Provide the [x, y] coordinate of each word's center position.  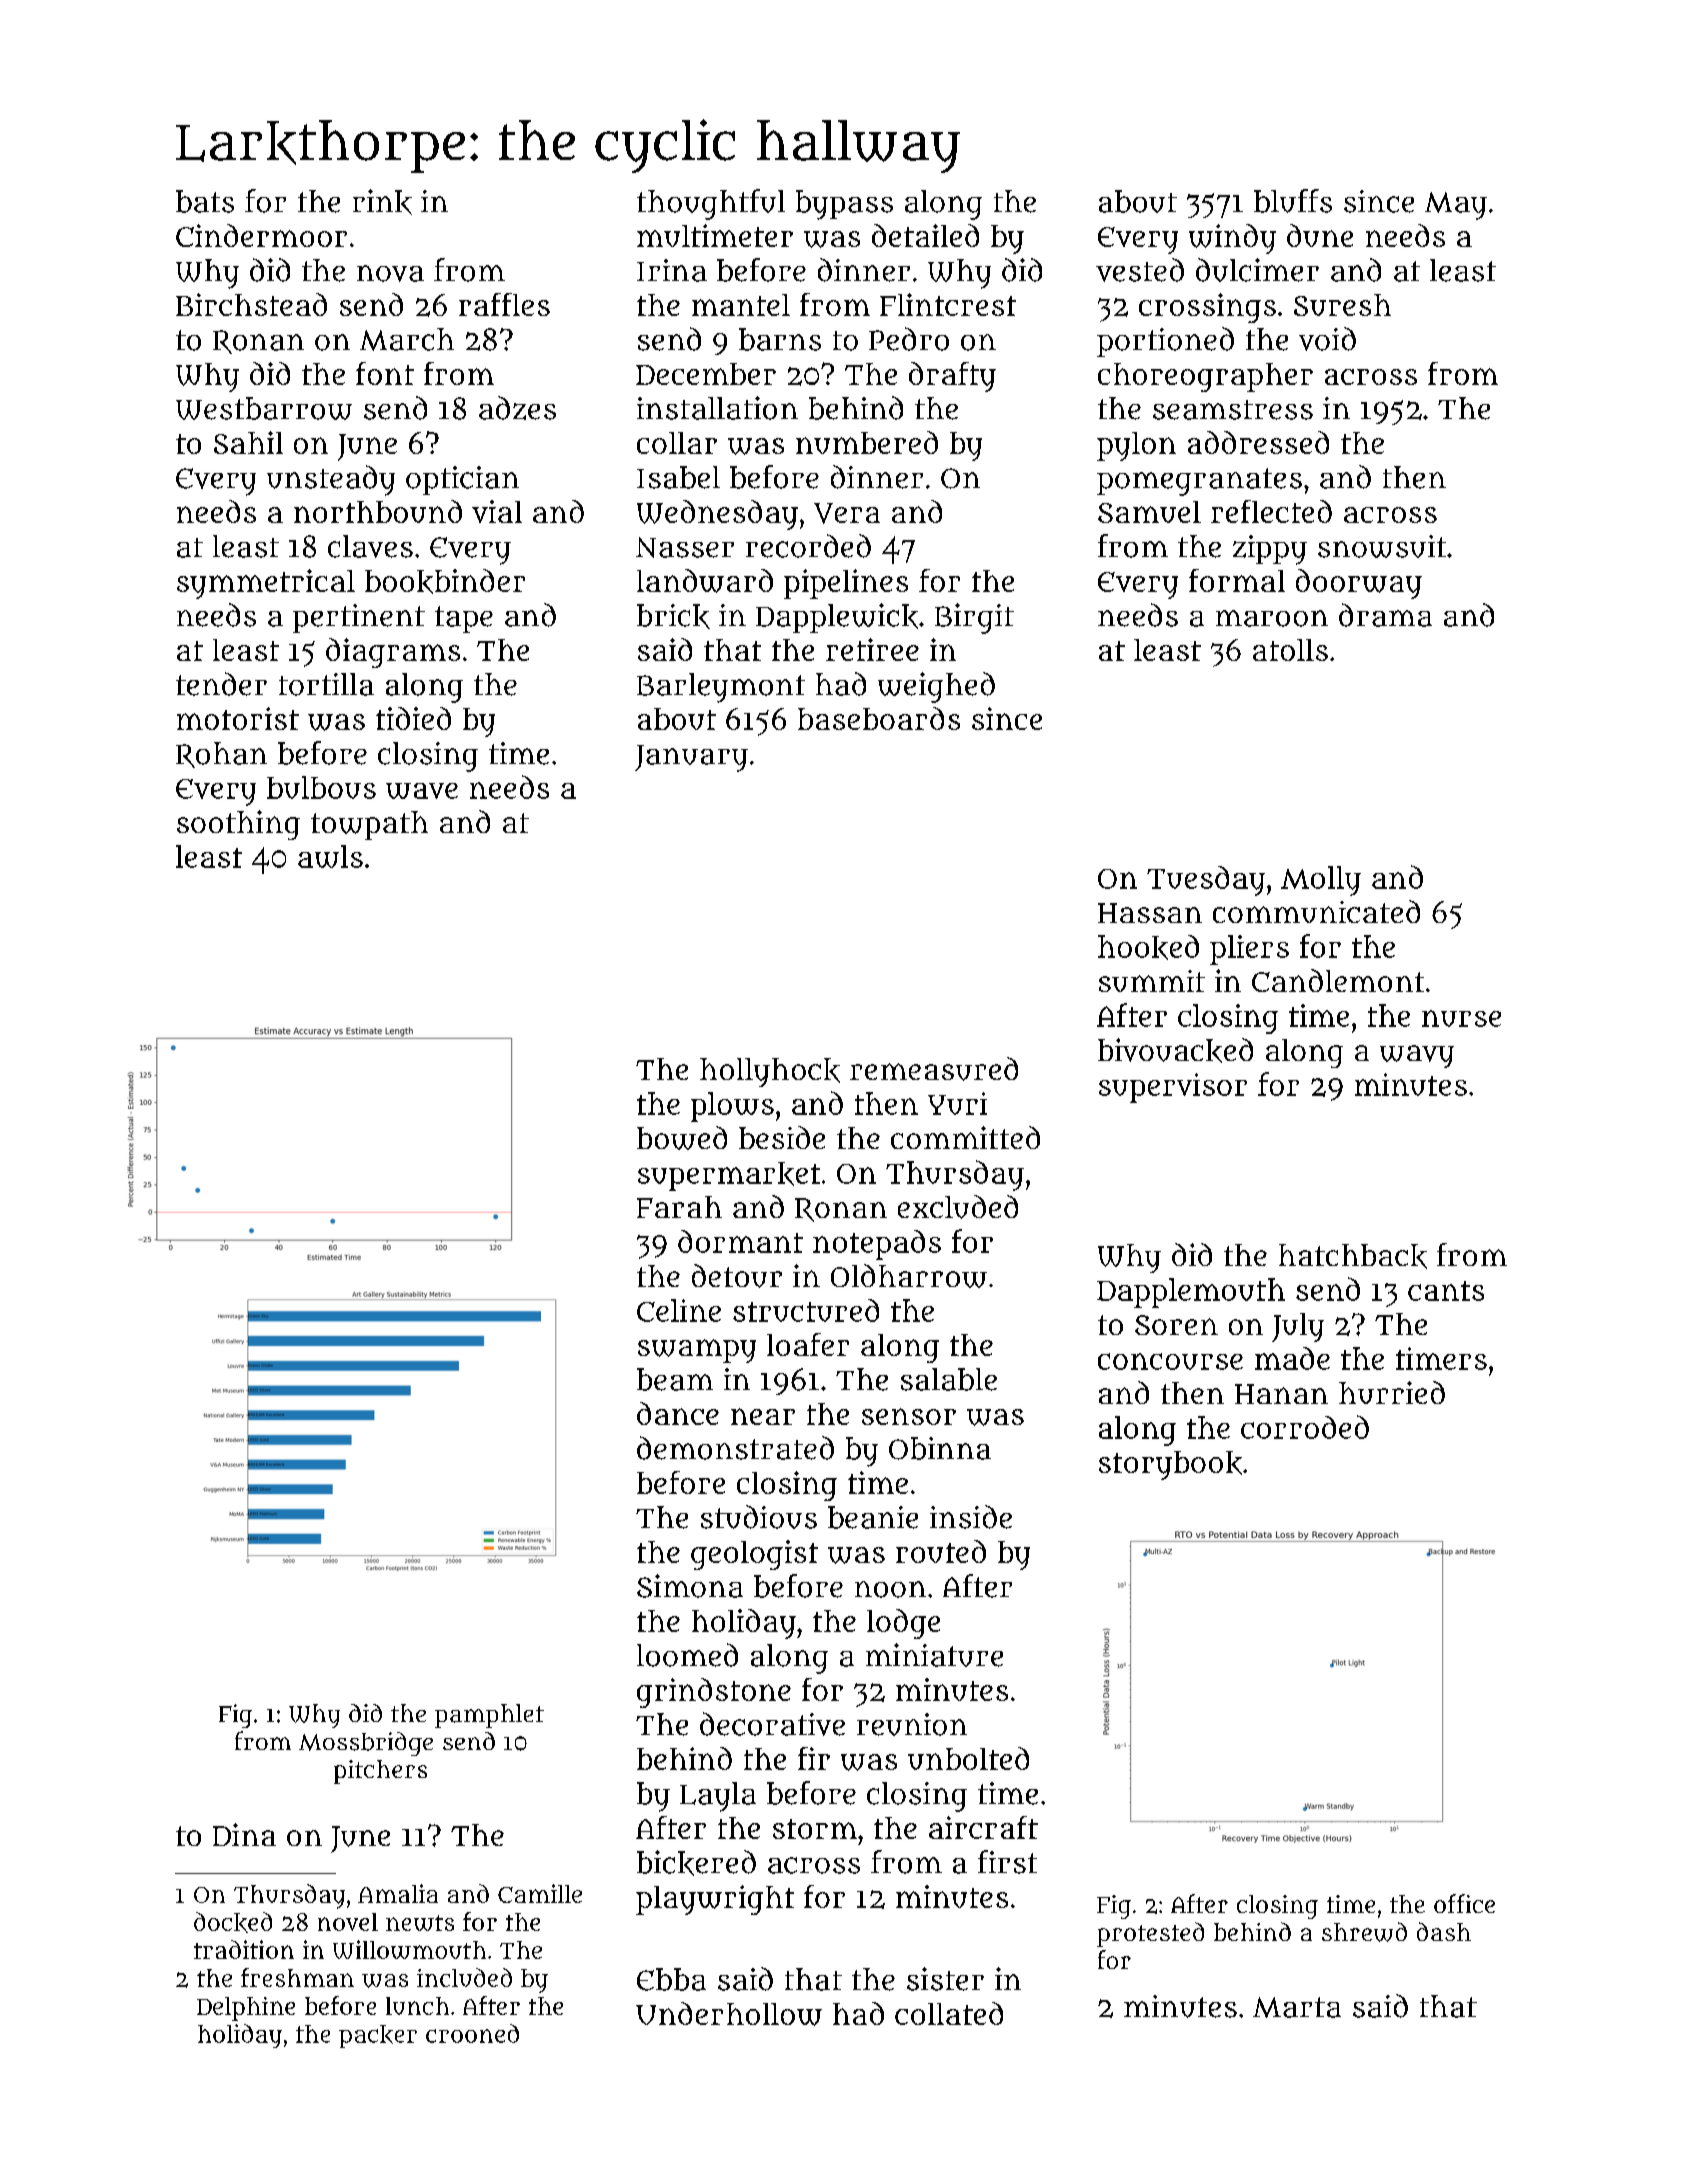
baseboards [879, 718]
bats [205, 201]
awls [330, 856]
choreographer [1205, 377]
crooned [472, 2033]
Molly [1321, 881]
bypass [844, 205]
